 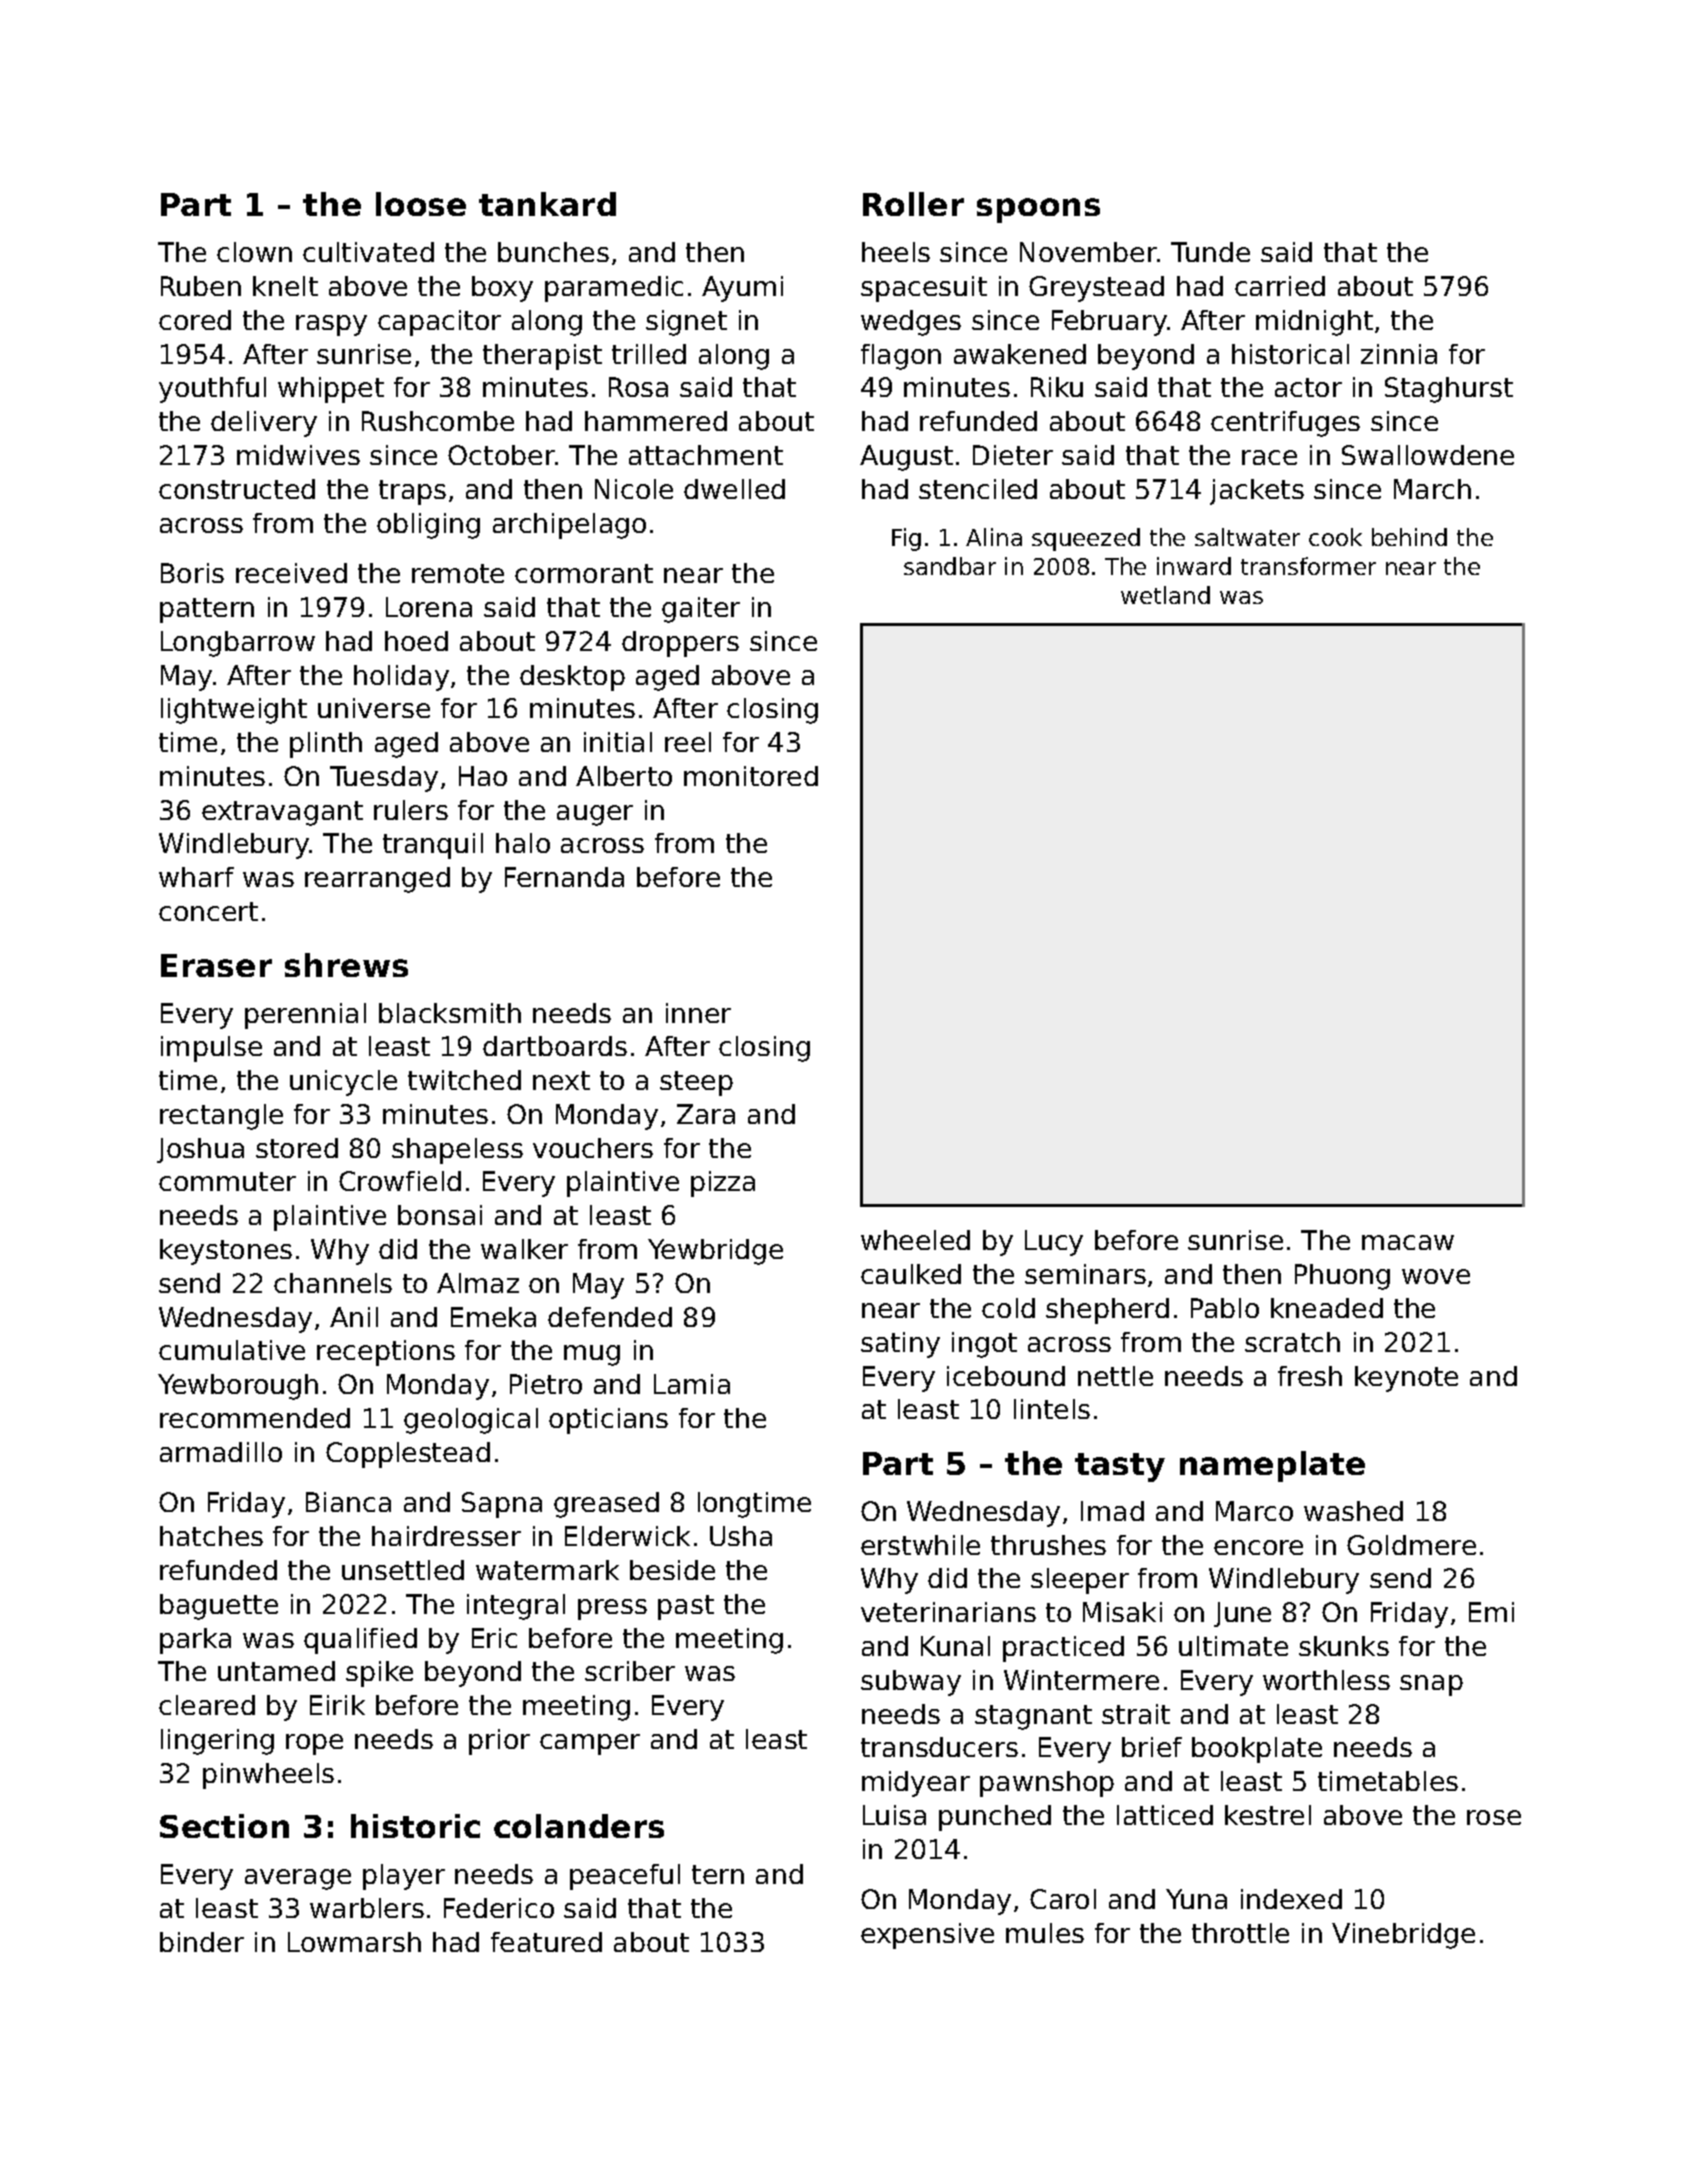 What do you see at coordinates (1408, 1242) in the document?
I see `macaw` at bounding box center [1408, 1242].
